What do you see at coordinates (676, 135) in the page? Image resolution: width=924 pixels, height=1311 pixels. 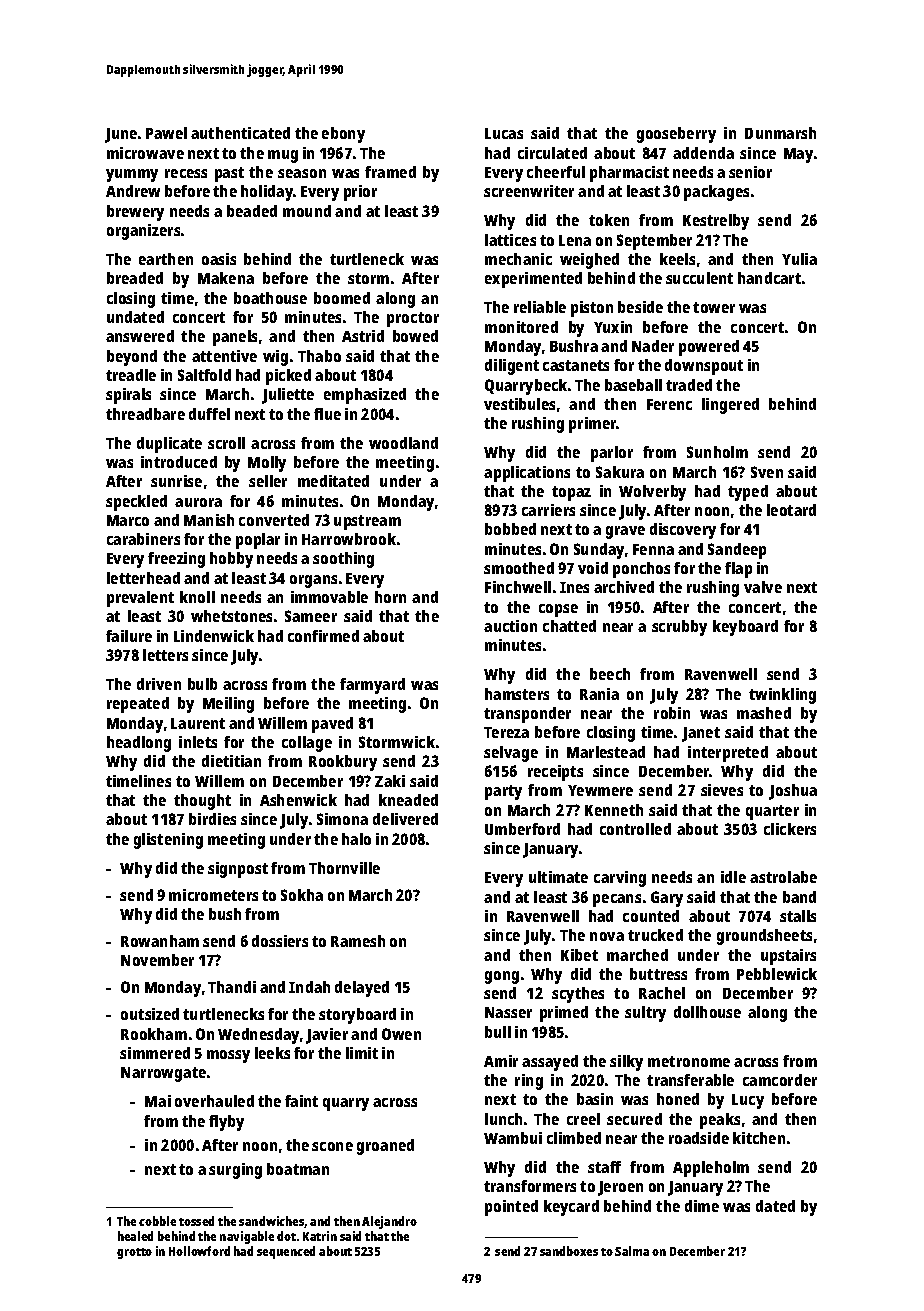 I see `gooseberry` at bounding box center [676, 135].
